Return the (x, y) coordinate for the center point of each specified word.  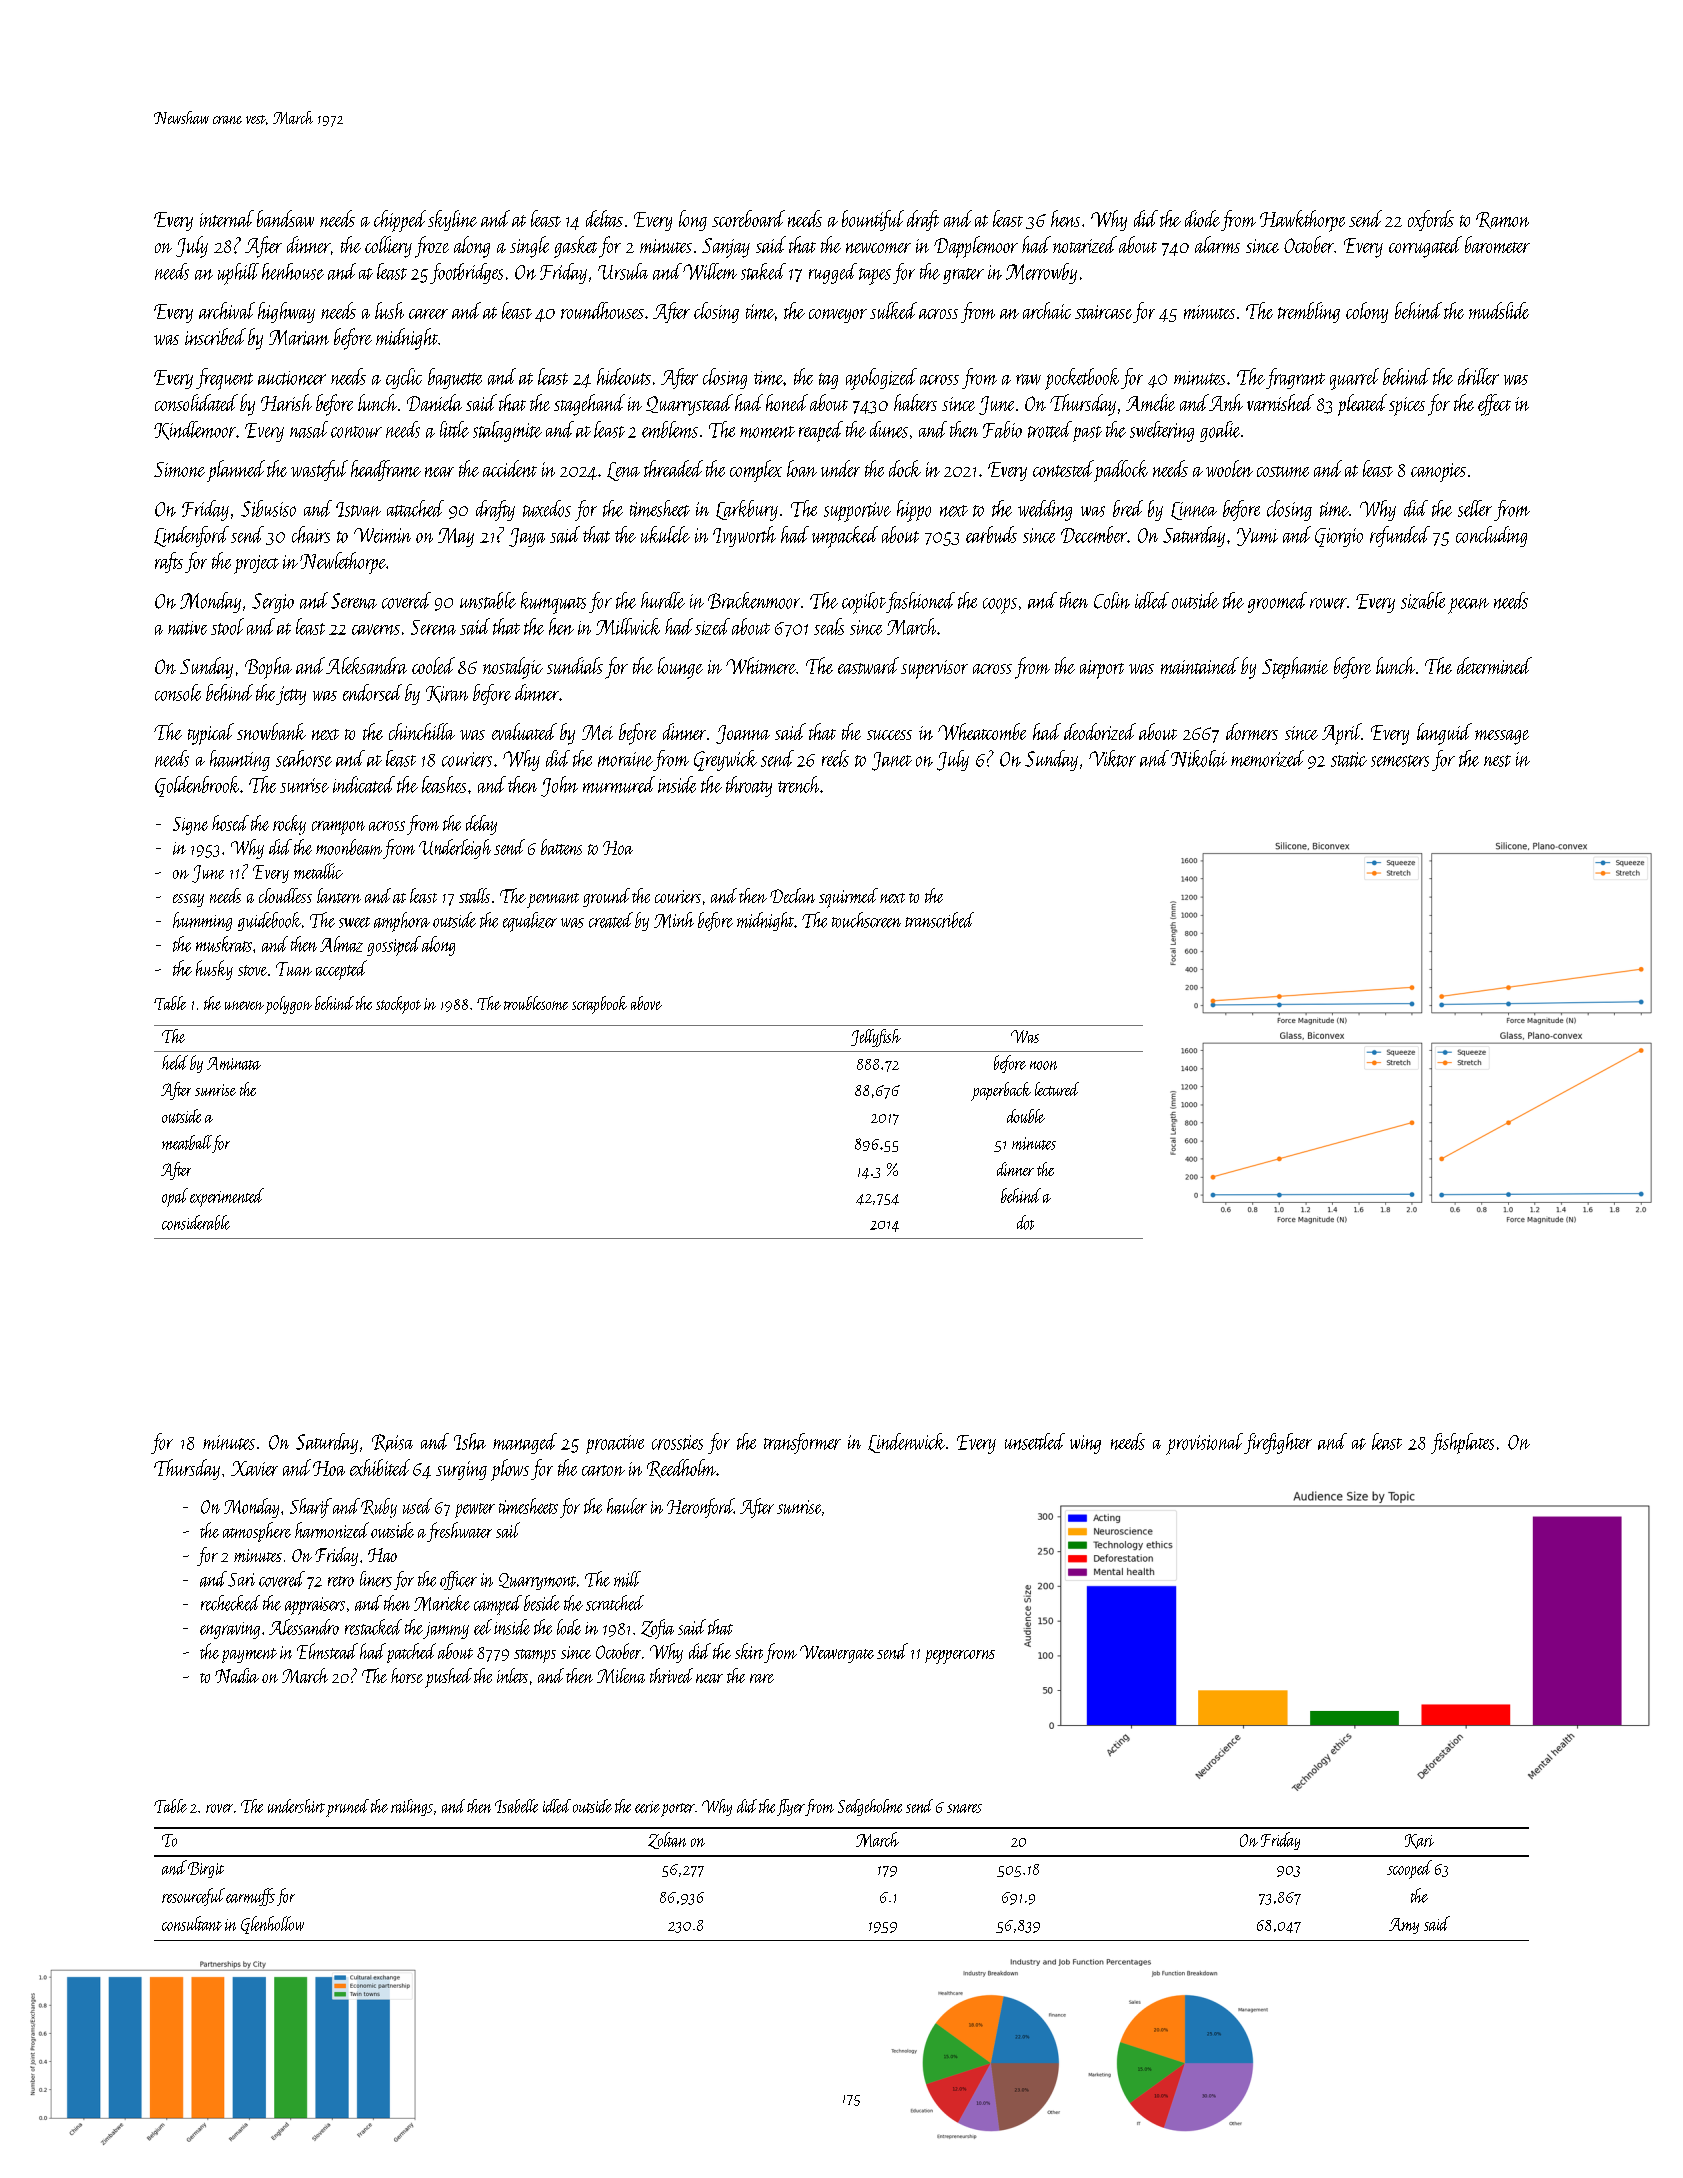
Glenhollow (272, 1925)
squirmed (848, 898)
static (1349, 759)
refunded (1400, 536)
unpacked (845, 537)
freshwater (459, 1532)
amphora (402, 922)
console (178, 692)
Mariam (299, 337)
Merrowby (1041, 273)
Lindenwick (906, 1443)
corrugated (1425, 247)
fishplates (1462, 1443)
